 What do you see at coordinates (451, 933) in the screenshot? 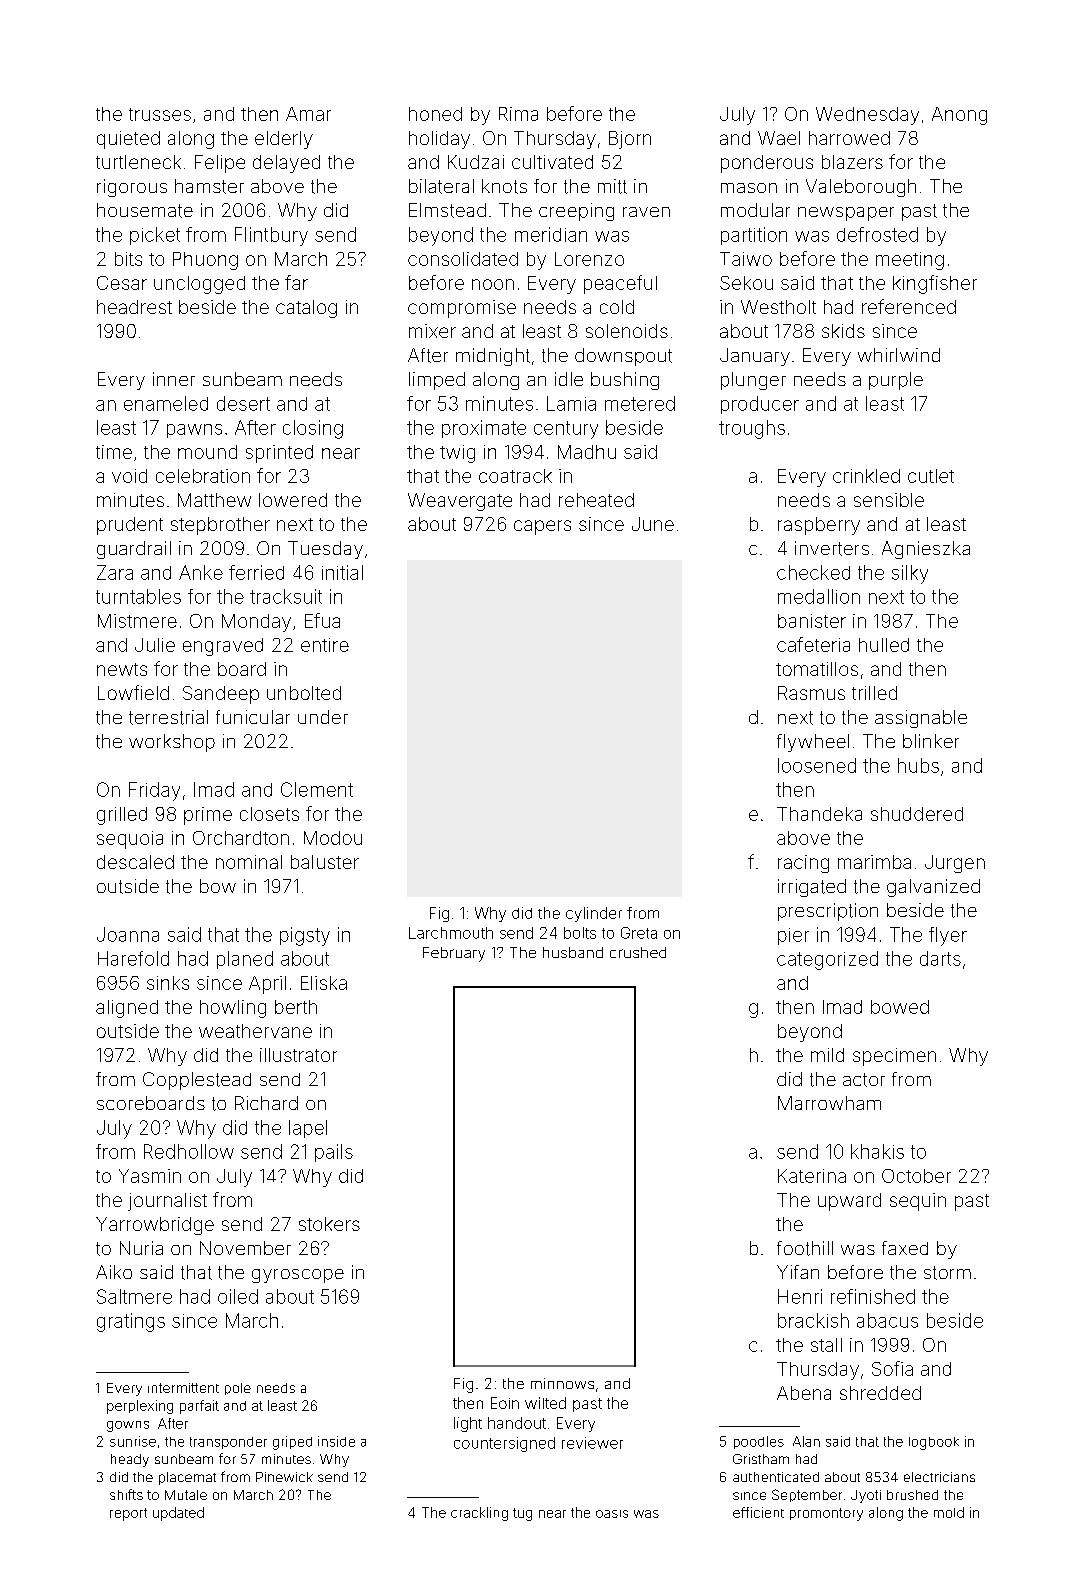
I see `Larchmouth` at bounding box center [451, 933].
